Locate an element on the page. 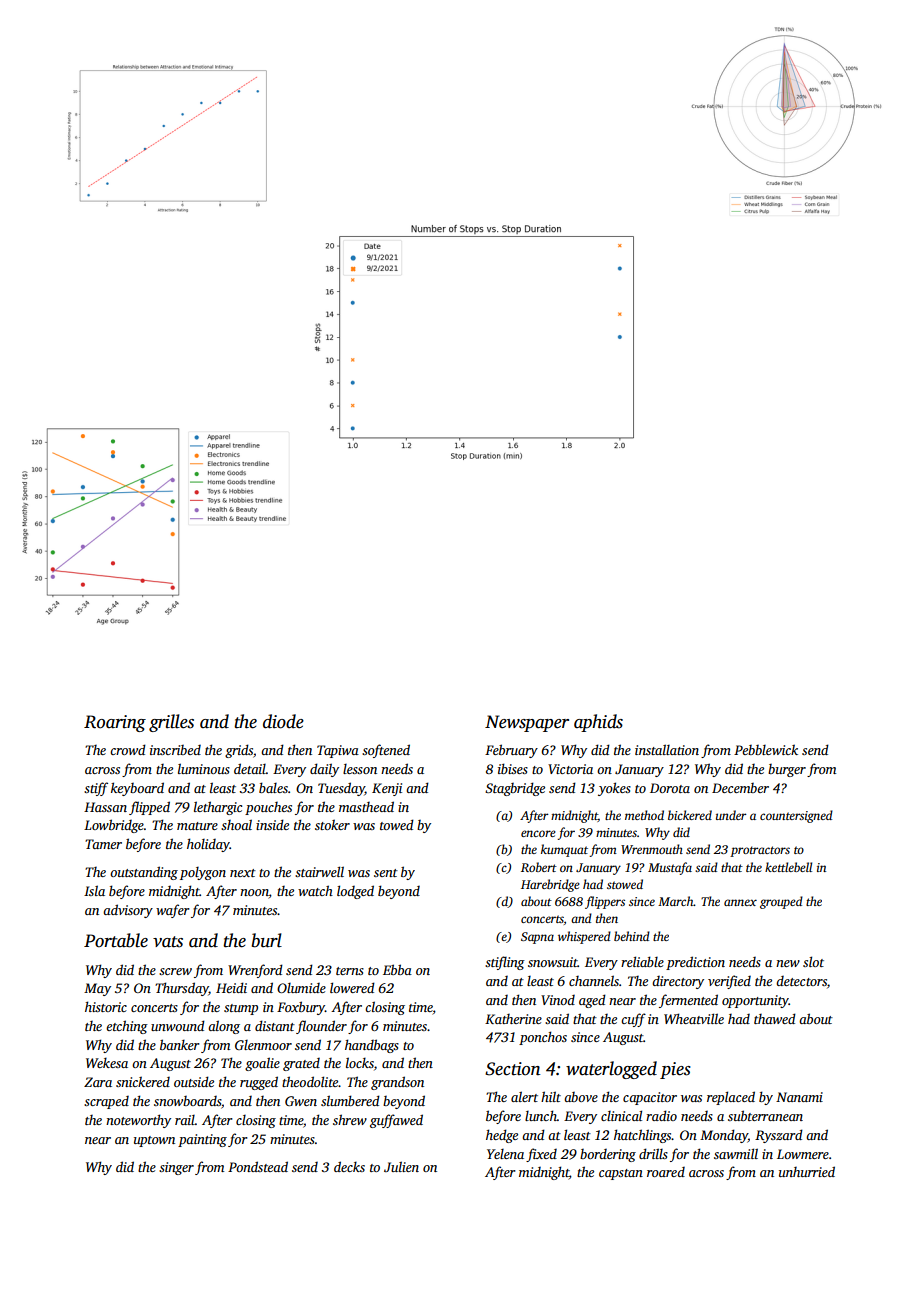 This image has height=1314, width=924. Harebridge is located at coordinates (550, 885).
